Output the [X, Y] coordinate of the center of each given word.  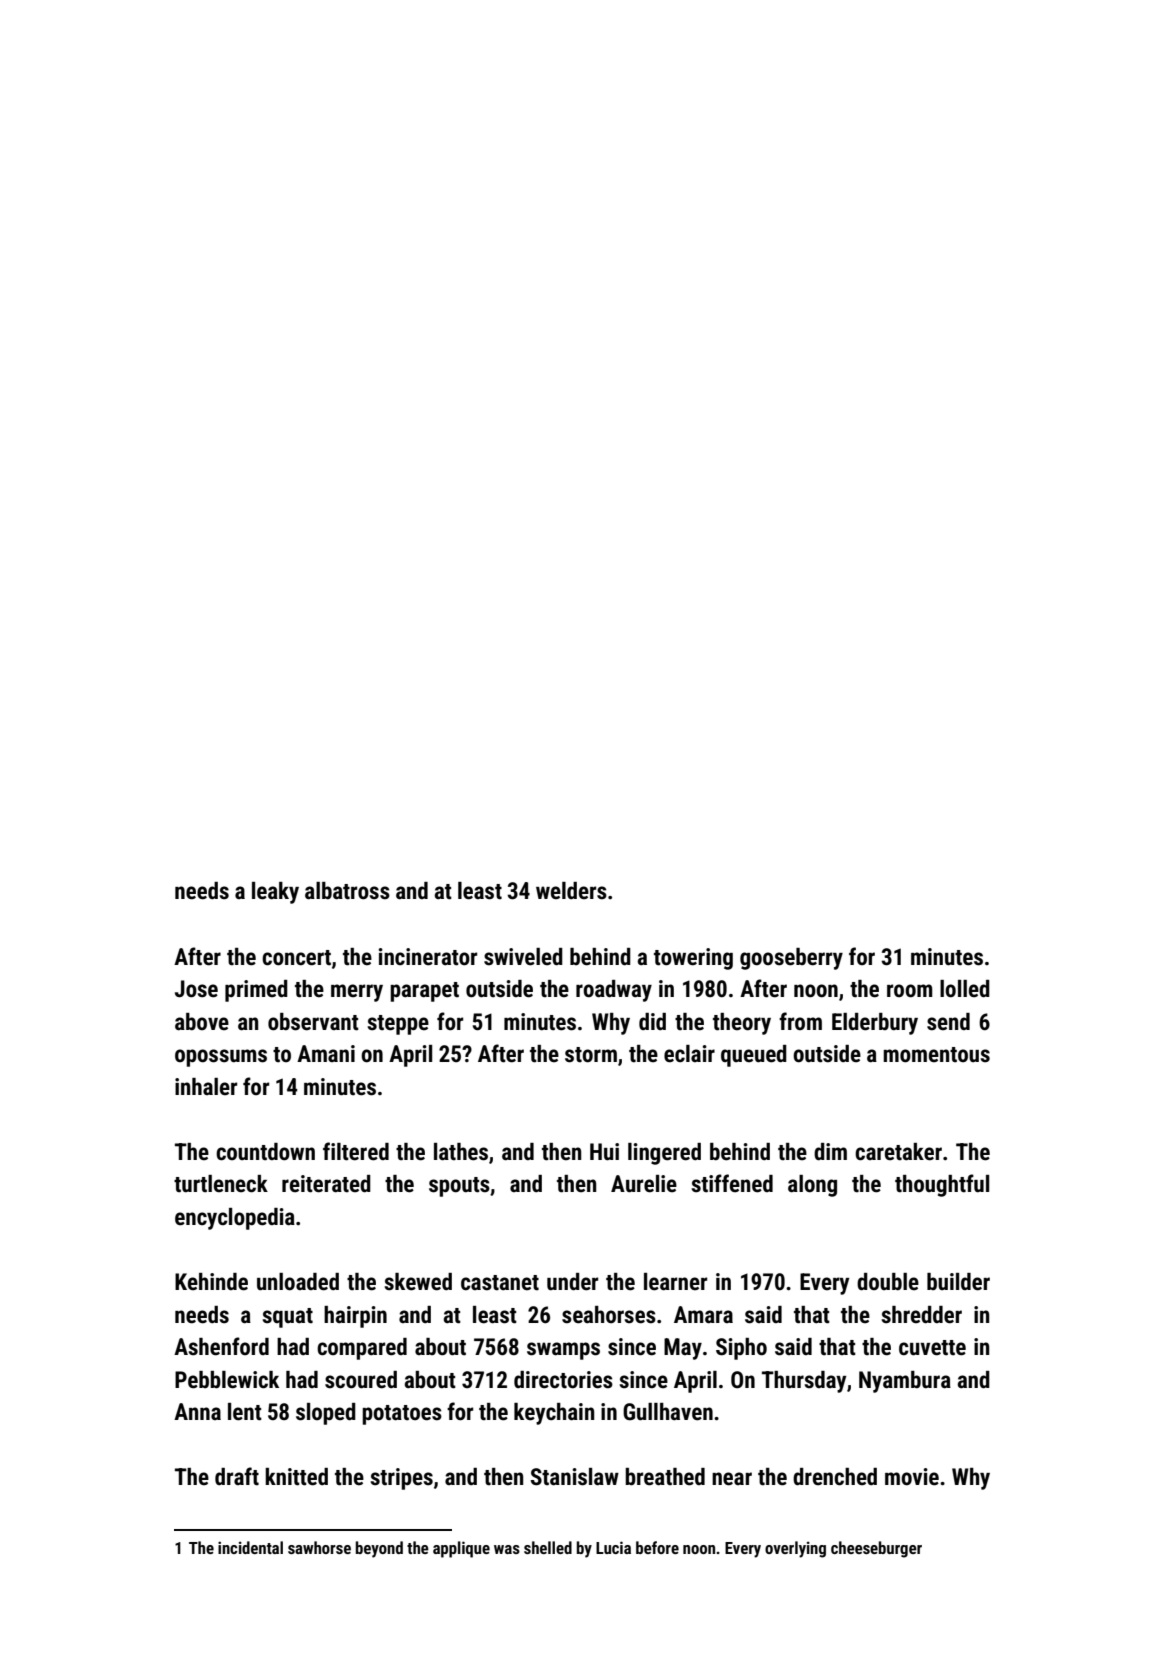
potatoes [402, 1415]
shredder [921, 1315]
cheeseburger [876, 1549]
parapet [424, 992]
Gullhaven [668, 1412]
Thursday [804, 1382]
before [657, 1547]
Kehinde [211, 1282]
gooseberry [791, 959]
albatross [347, 891]
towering [693, 959]
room [909, 991]
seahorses [609, 1315]
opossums [221, 1058]
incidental [250, 1547]
